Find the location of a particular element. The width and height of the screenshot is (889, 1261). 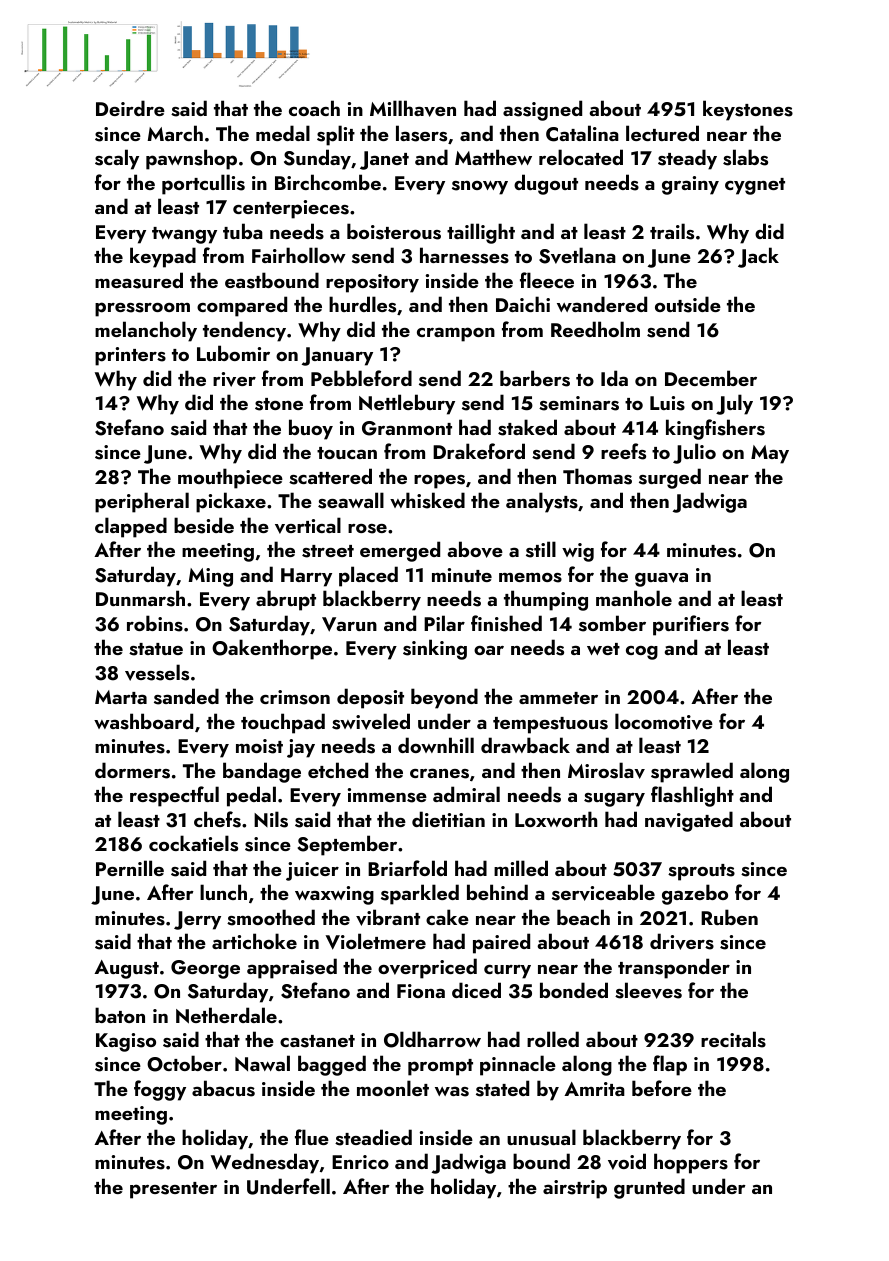

lectured is located at coordinates (662, 133).
